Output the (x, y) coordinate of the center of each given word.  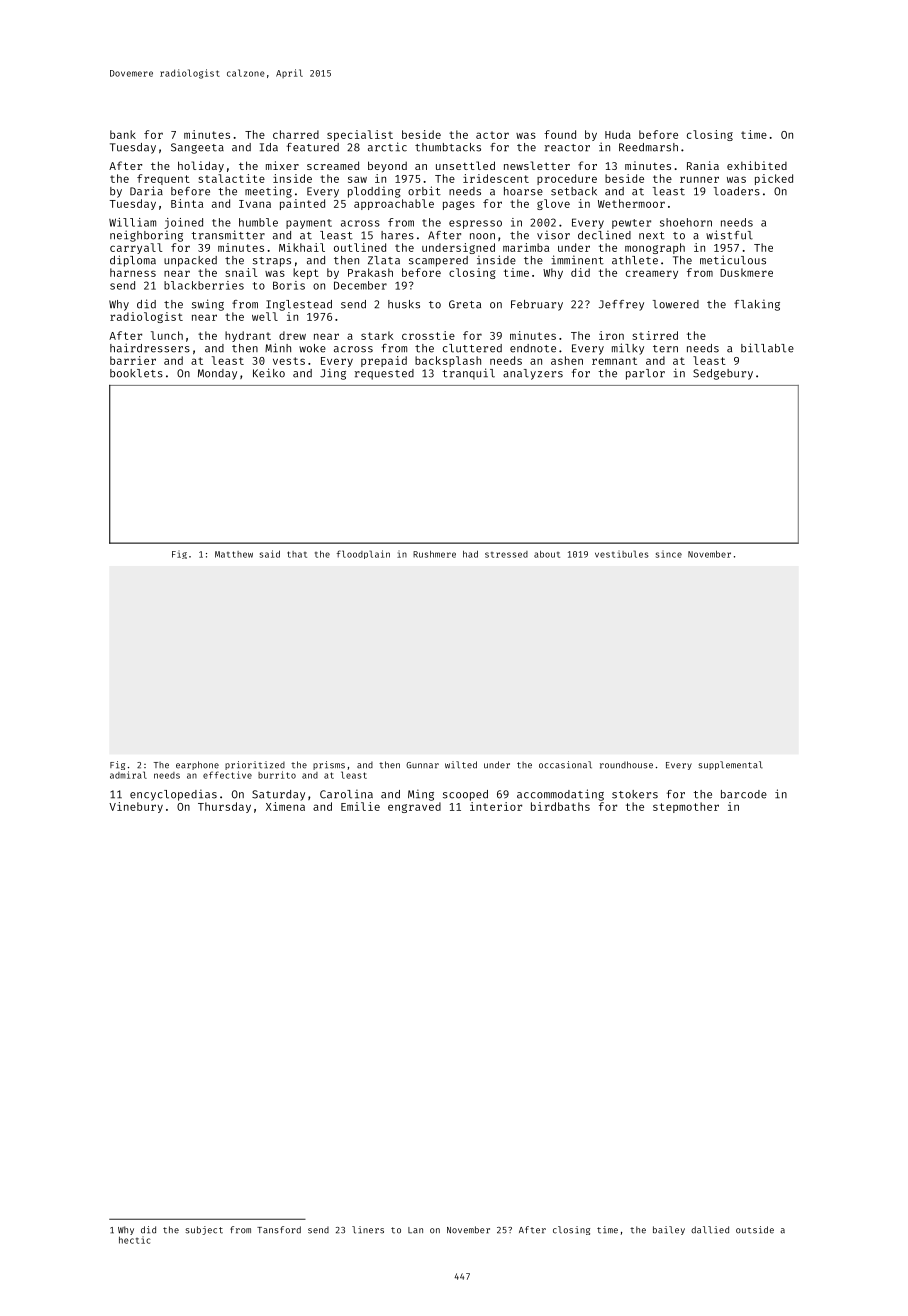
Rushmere (434, 554)
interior (496, 806)
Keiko (269, 373)
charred (296, 134)
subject (204, 1230)
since (669, 555)
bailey (669, 1230)
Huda (618, 134)
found (560, 134)
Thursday (224, 807)
